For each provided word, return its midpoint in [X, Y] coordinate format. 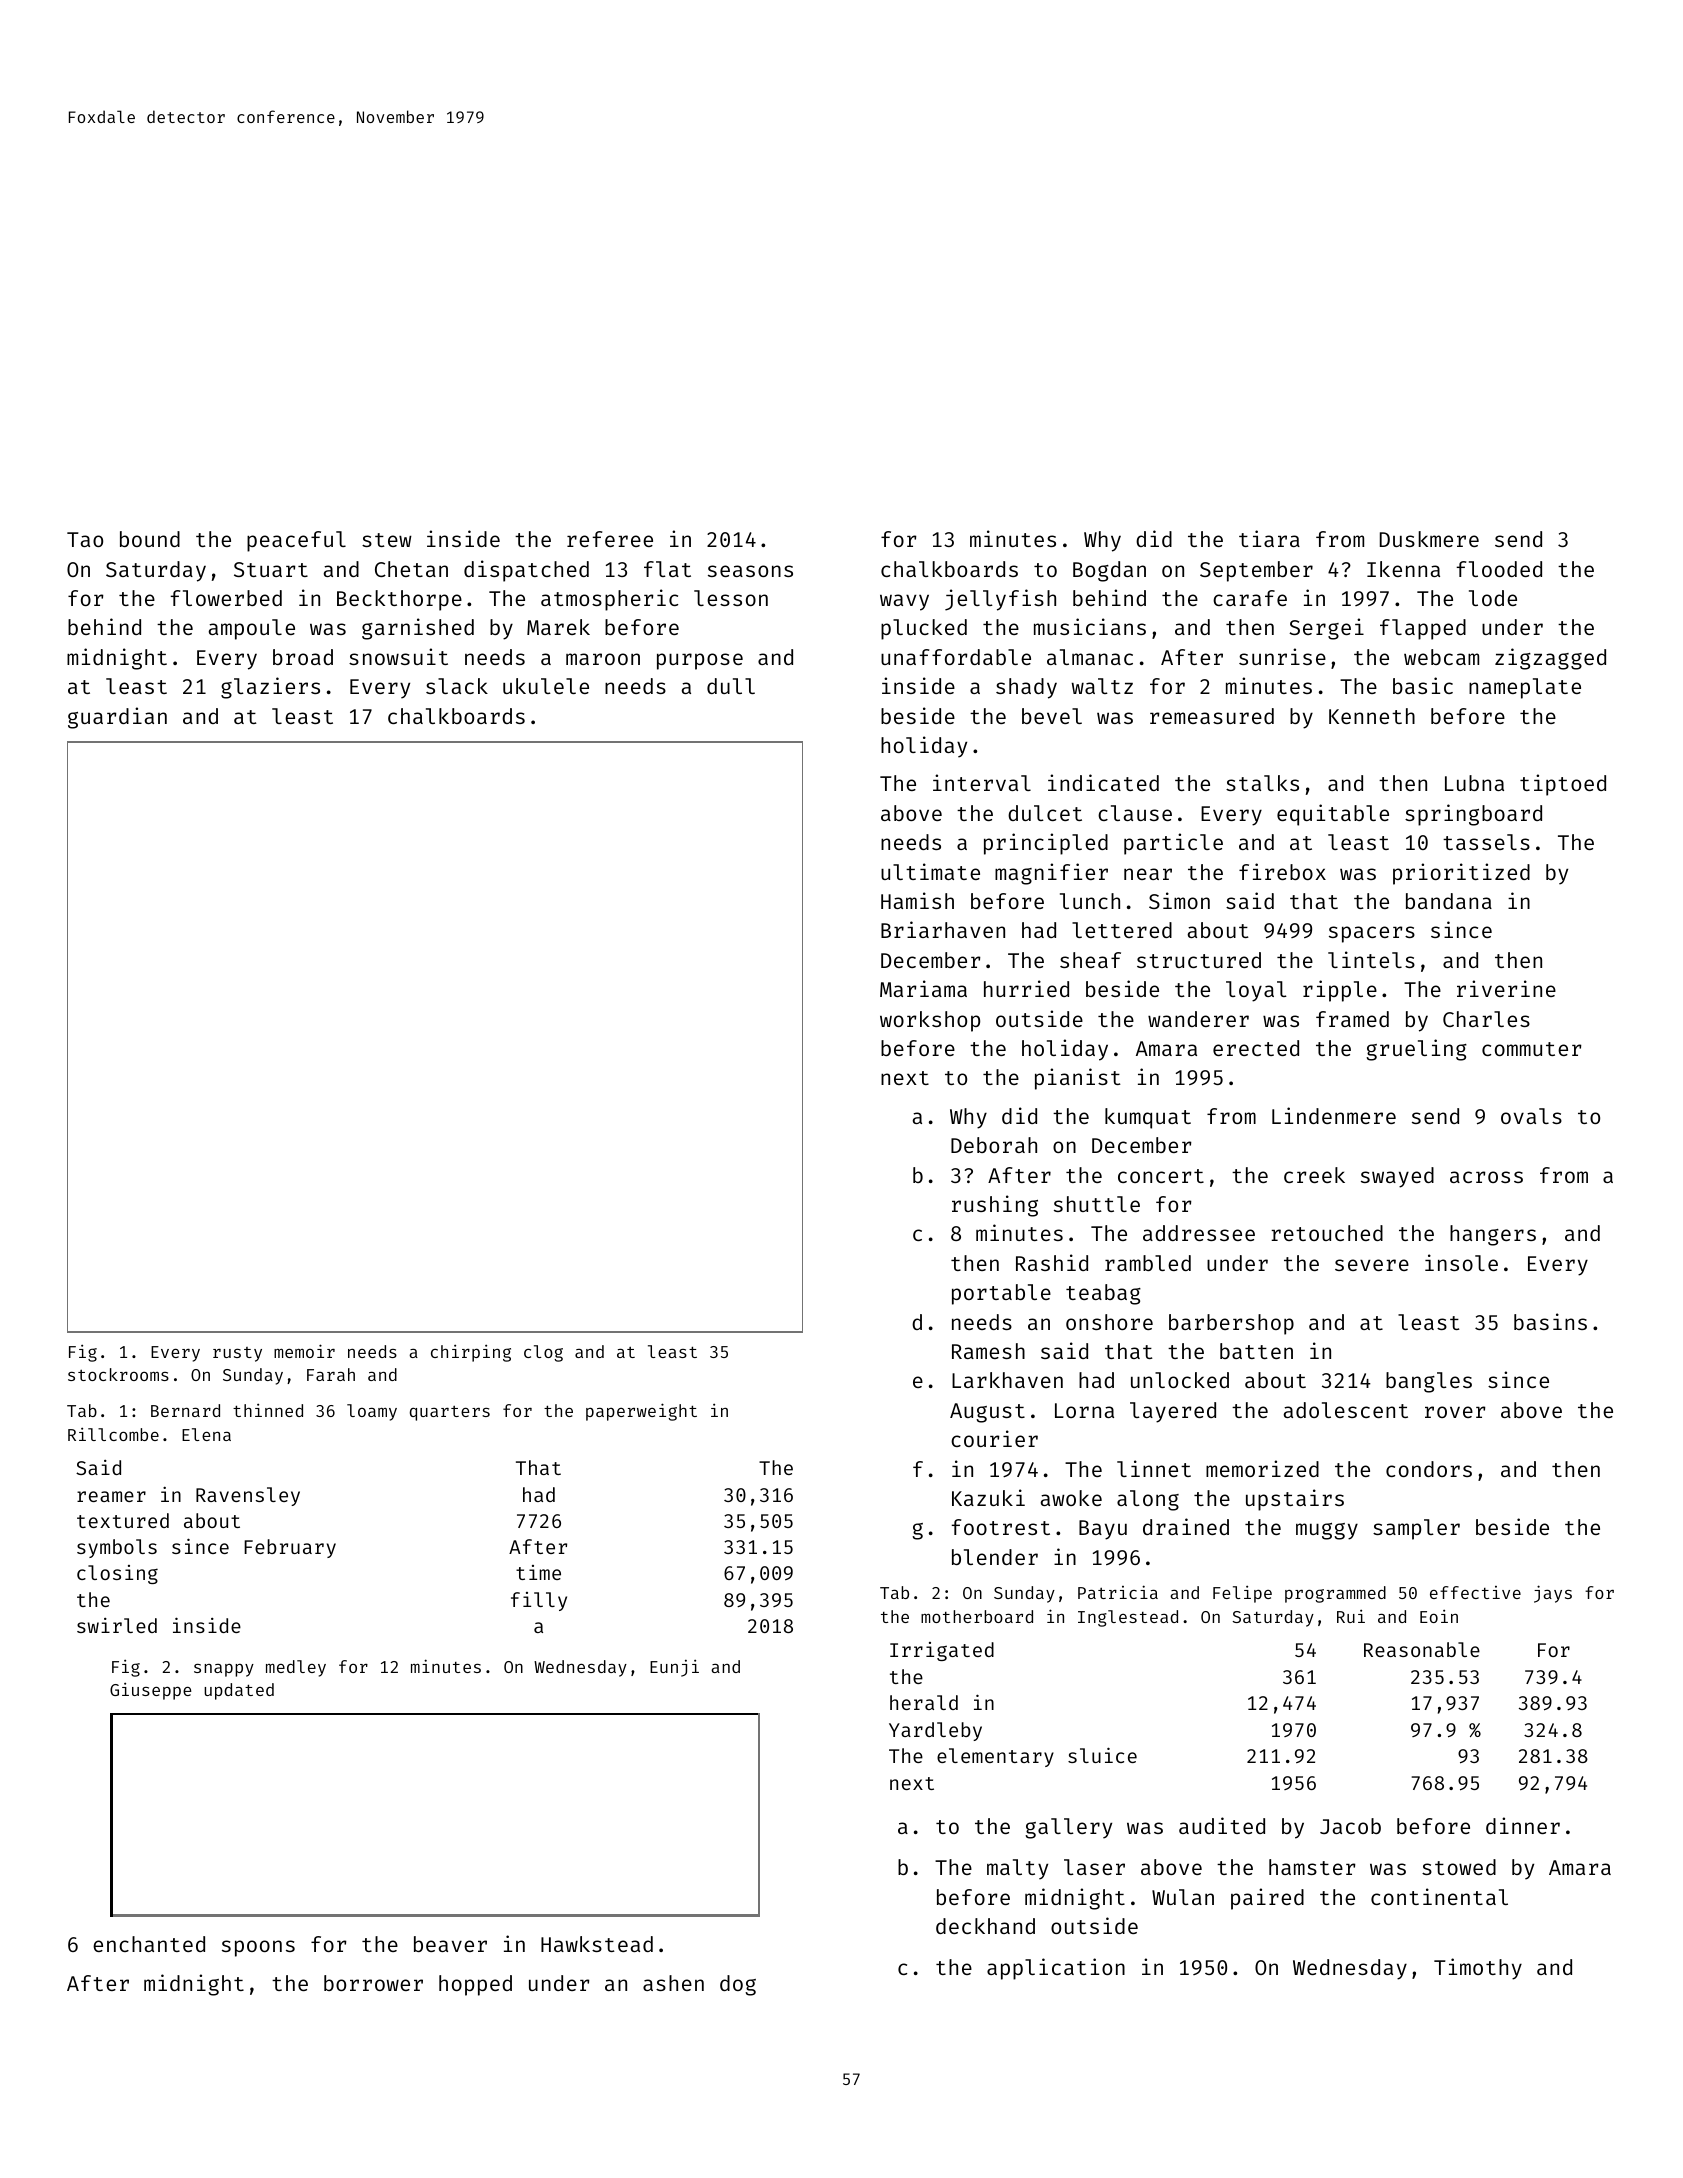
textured [123, 1520]
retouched [1327, 1233]
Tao [85, 539]
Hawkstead [597, 1944]
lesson [731, 598]
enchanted [149, 1944]
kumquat [1148, 1118]
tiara [1269, 538]
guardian [117, 718]
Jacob [1350, 1826]
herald [924, 1702]
